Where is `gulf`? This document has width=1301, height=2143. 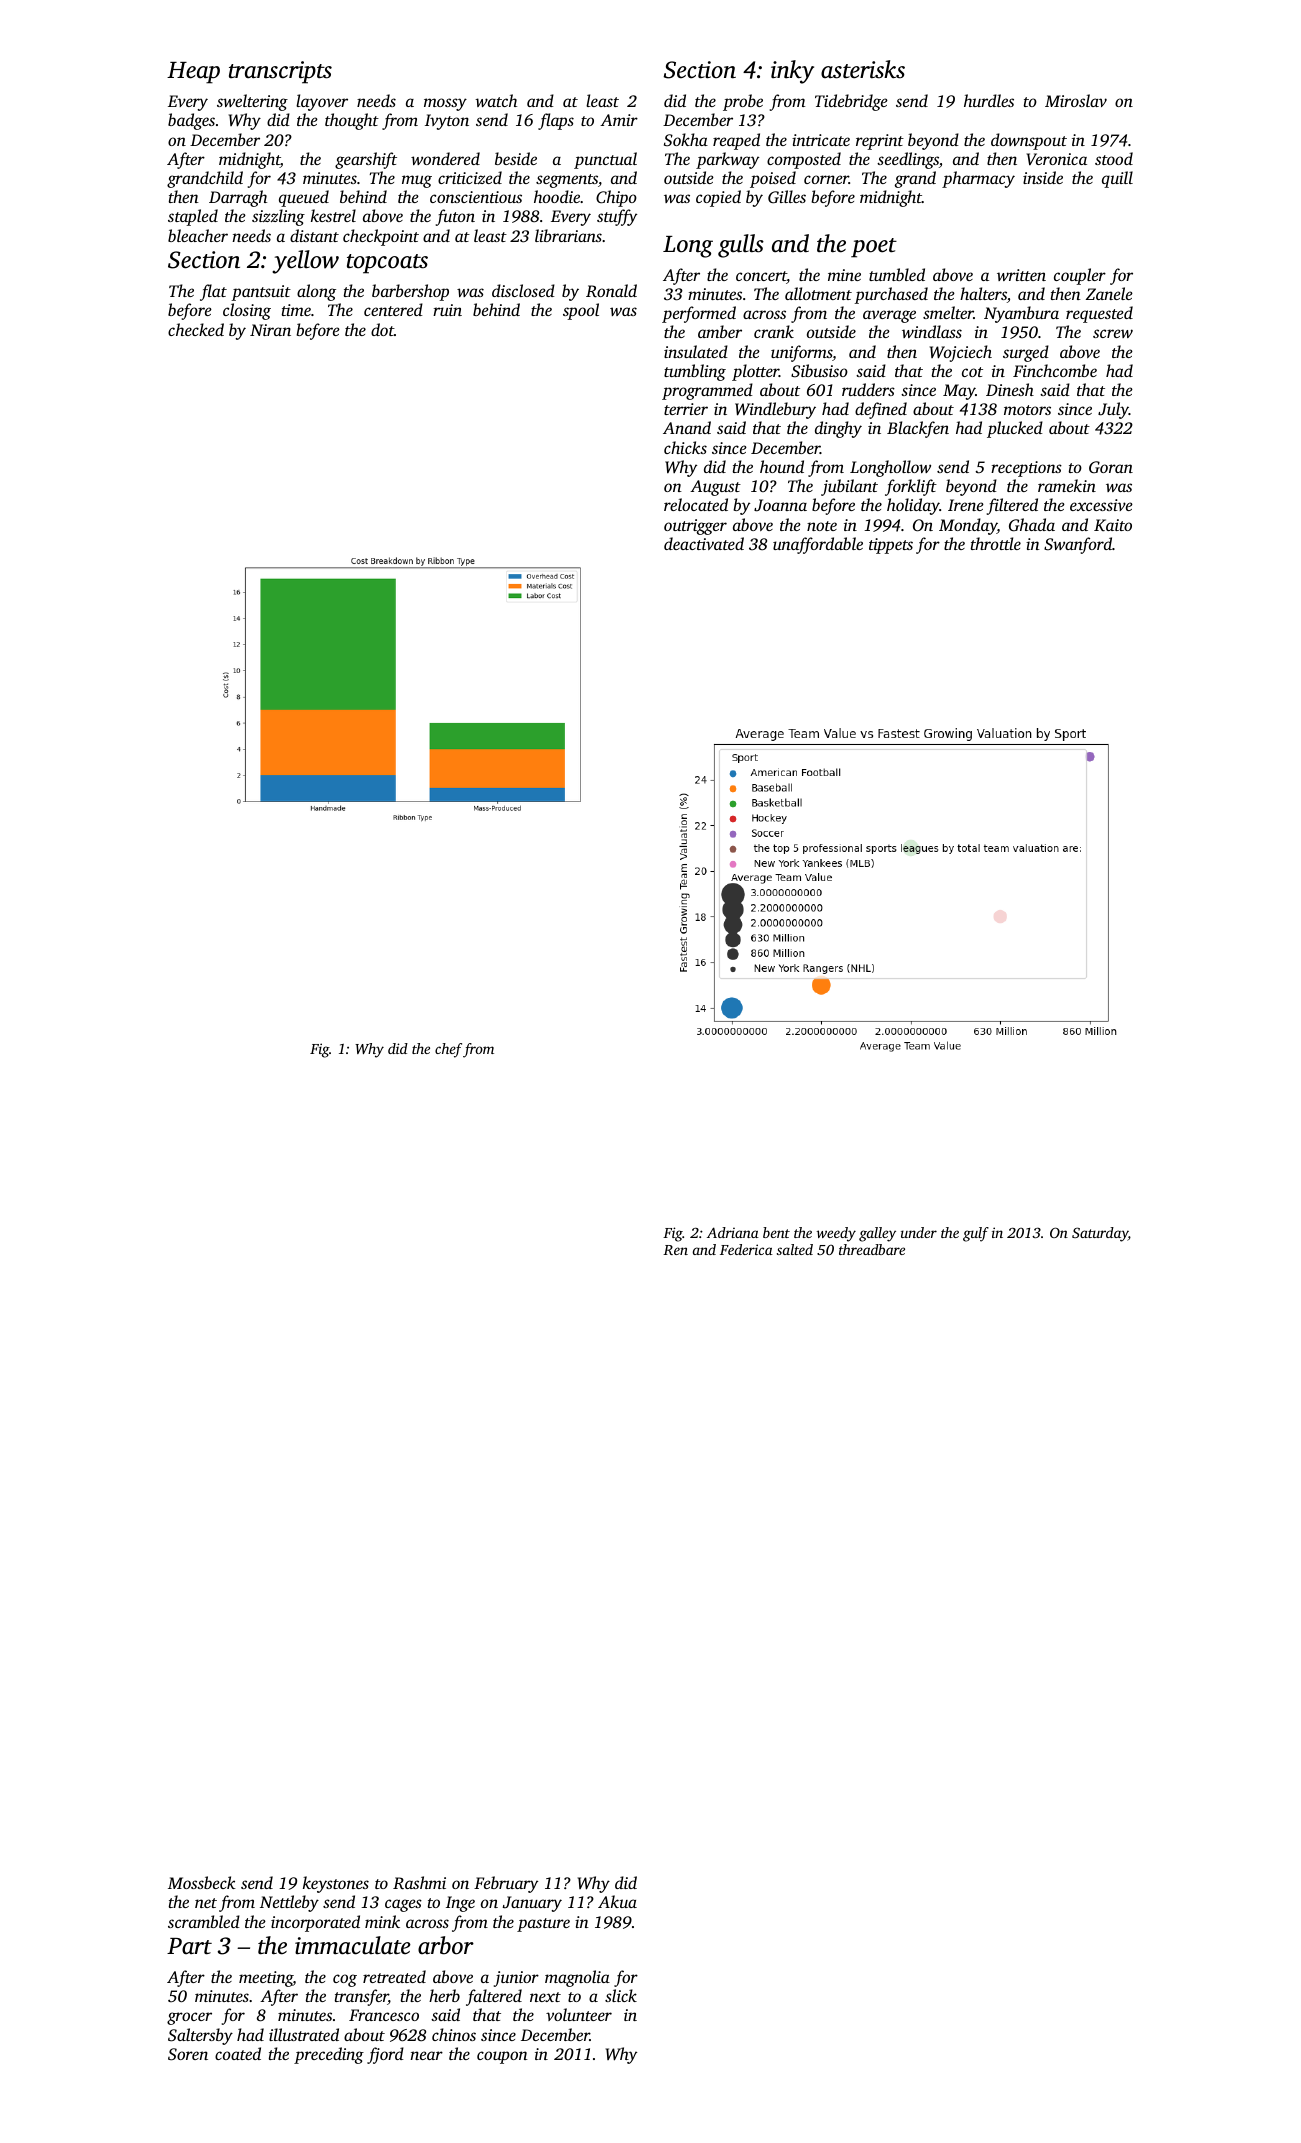
gulf is located at coordinates (976, 1234).
